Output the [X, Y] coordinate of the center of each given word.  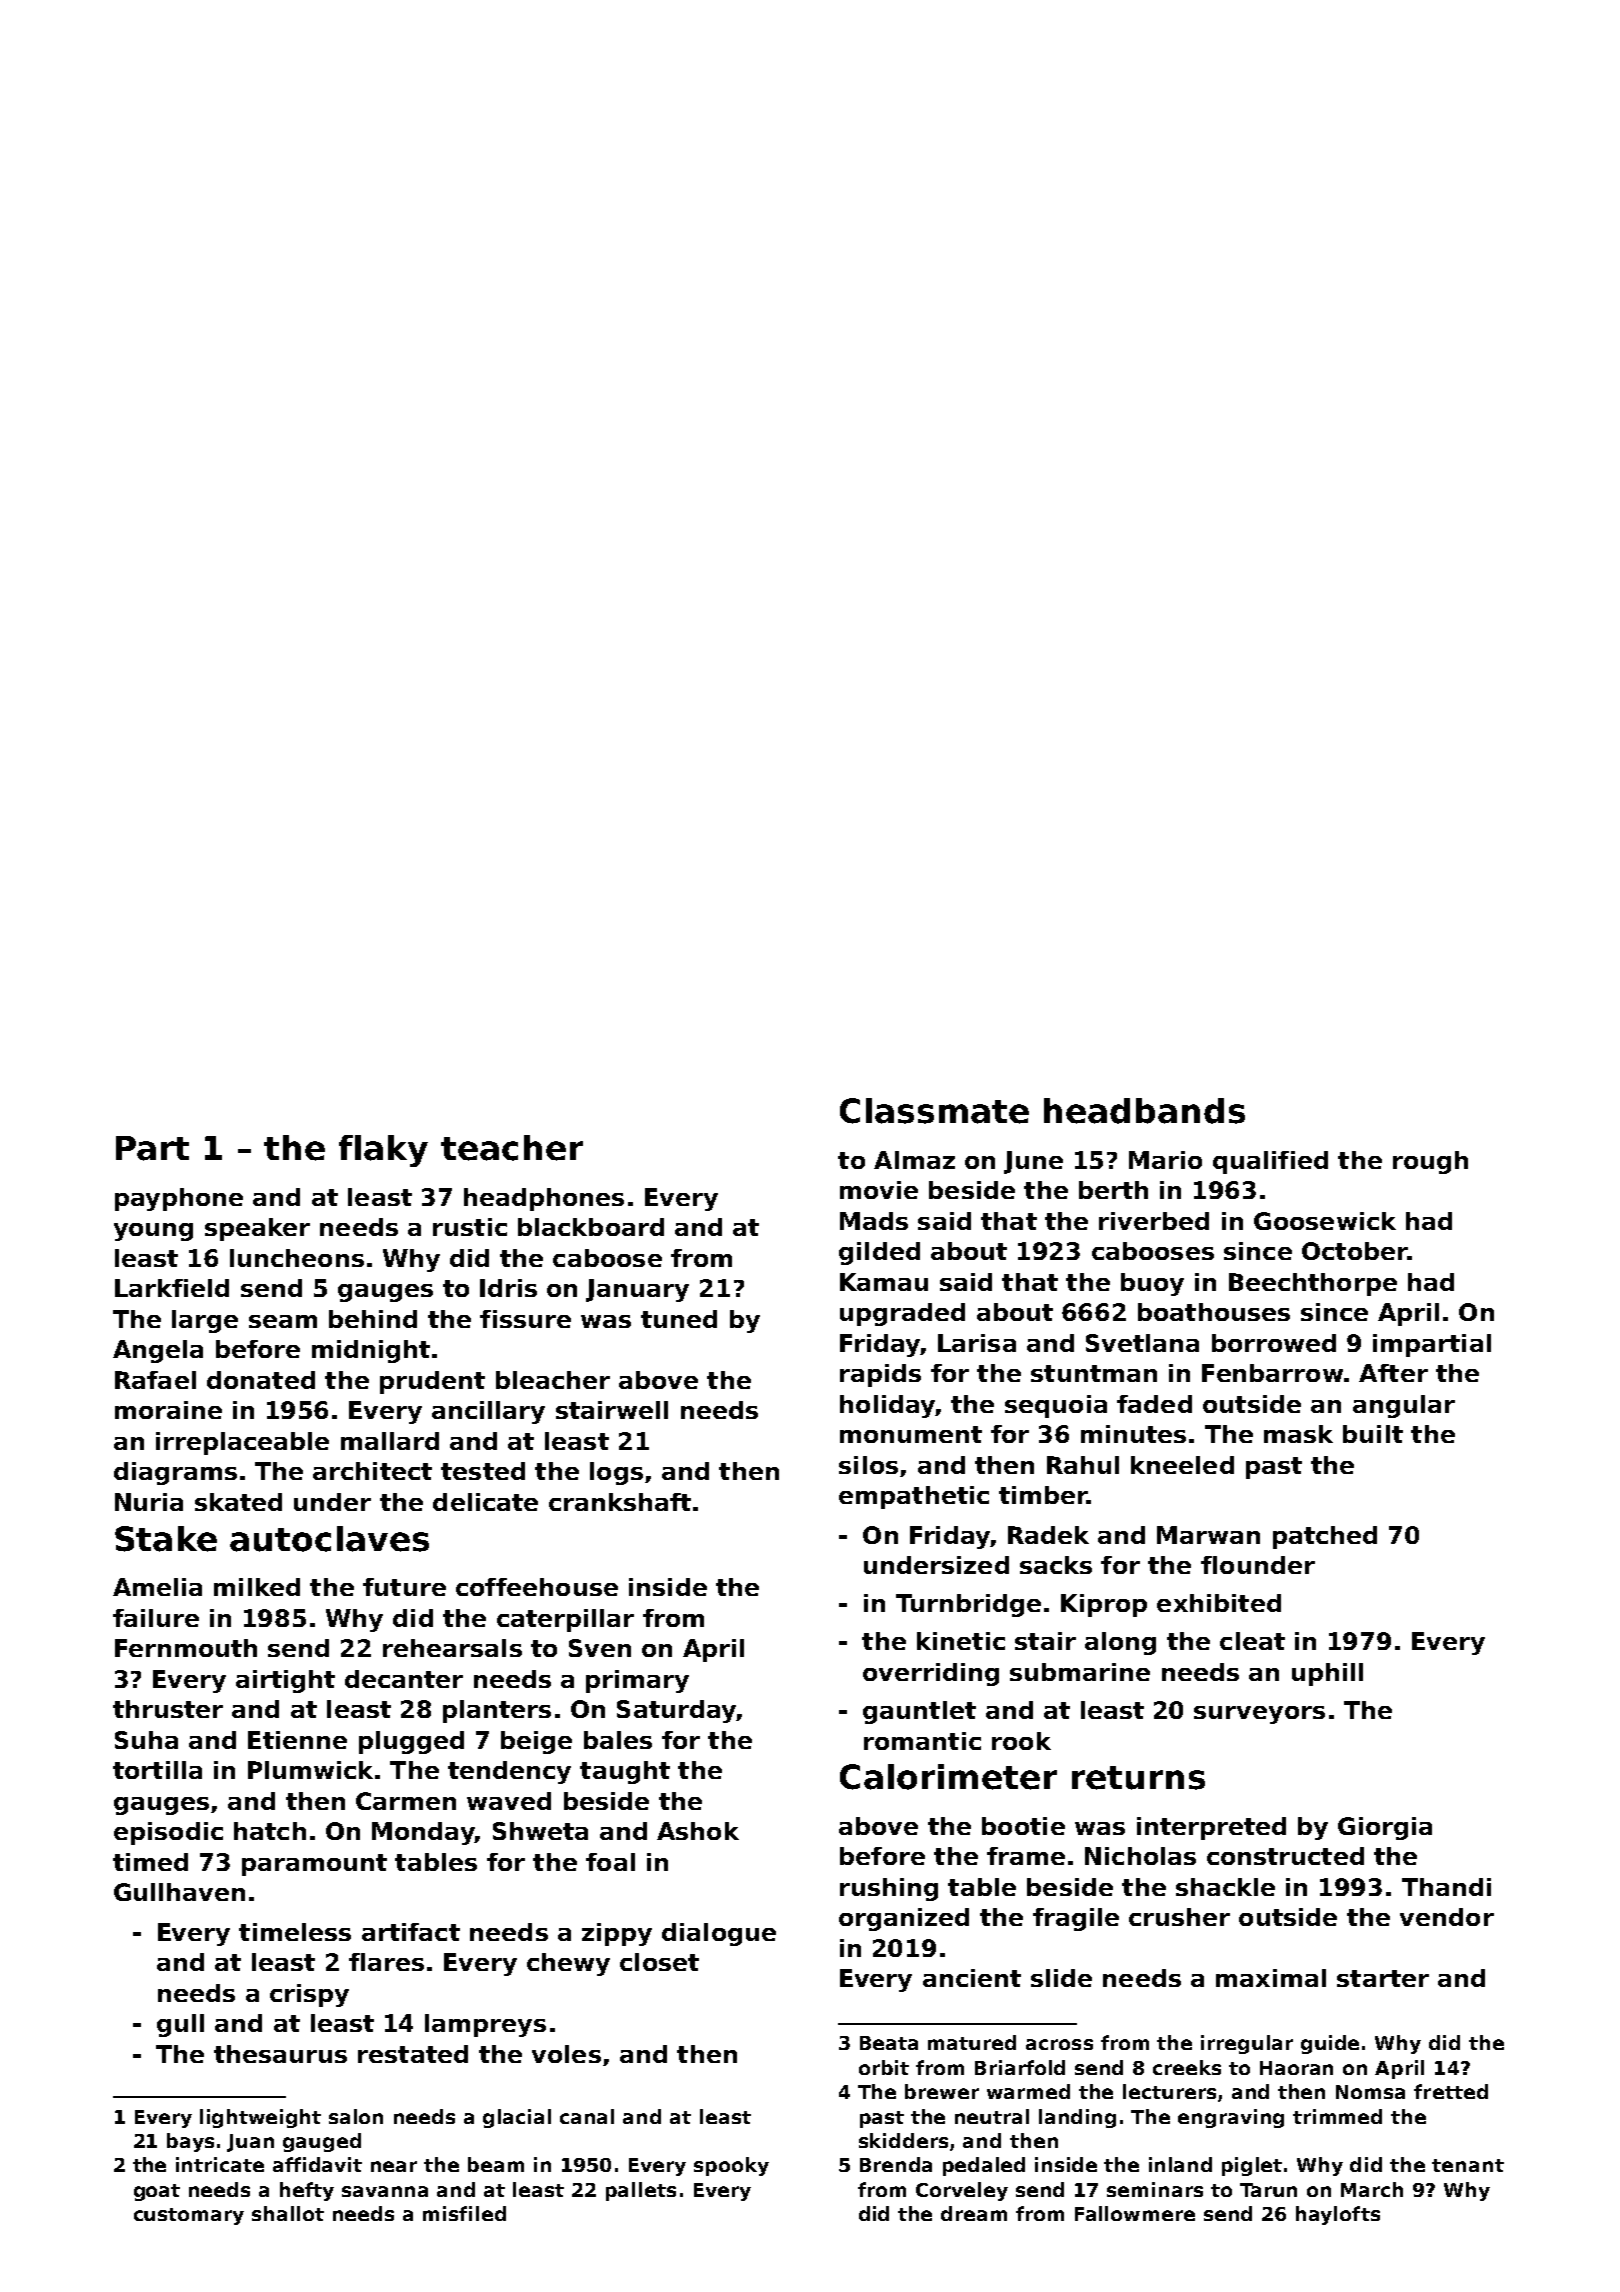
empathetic [914, 1497]
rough [1430, 1162]
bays [190, 2142]
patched [1325, 1537]
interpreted [1211, 1828]
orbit [884, 2067]
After [1393, 1373]
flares [386, 1962]
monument [911, 1434]
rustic [470, 1227]
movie [879, 1190]
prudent [432, 1382]
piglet [1252, 2166]
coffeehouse [537, 1587]
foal [610, 1862]
